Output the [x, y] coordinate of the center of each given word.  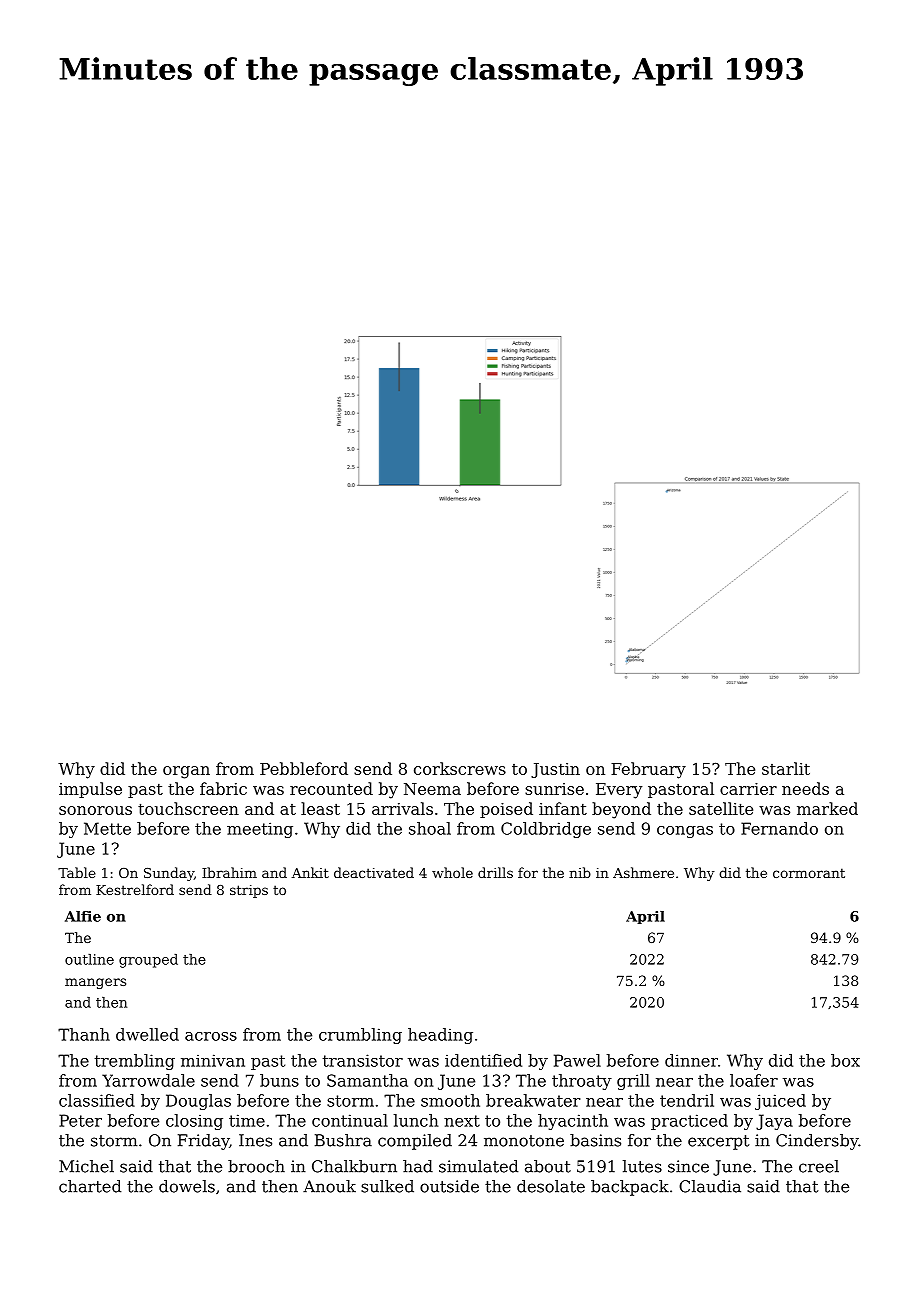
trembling [135, 1062]
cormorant [809, 873]
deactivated [374, 872]
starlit [786, 768]
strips [249, 891]
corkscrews [460, 768]
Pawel [577, 1060]
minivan [213, 1060]
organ [186, 772]
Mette [107, 828]
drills [495, 872]
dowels [187, 1186]
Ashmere [643, 872]
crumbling [360, 1036]
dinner [691, 1060]
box [845, 1060]
